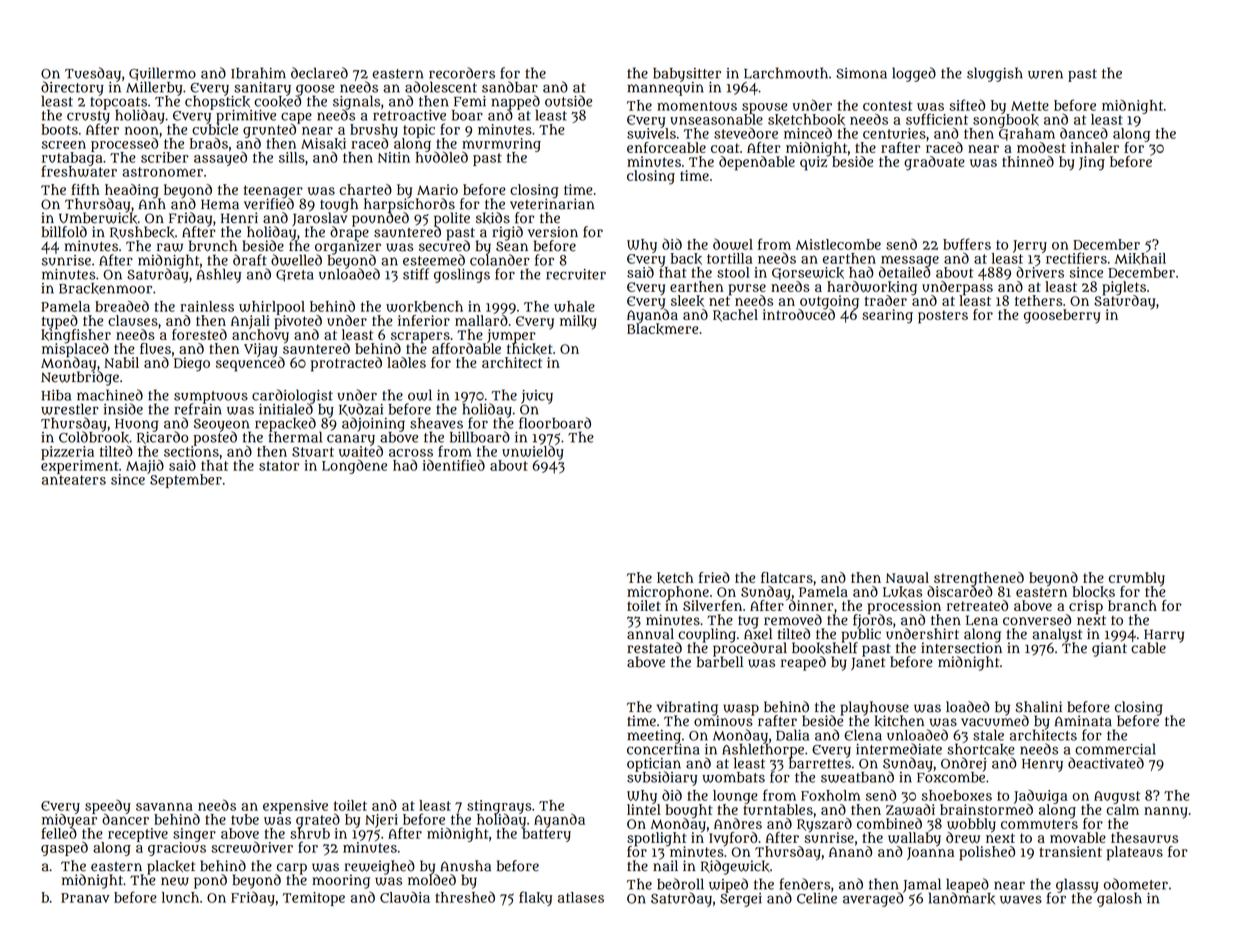  What do you see at coordinates (668, 593) in the screenshot?
I see `microphone` at bounding box center [668, 593].
